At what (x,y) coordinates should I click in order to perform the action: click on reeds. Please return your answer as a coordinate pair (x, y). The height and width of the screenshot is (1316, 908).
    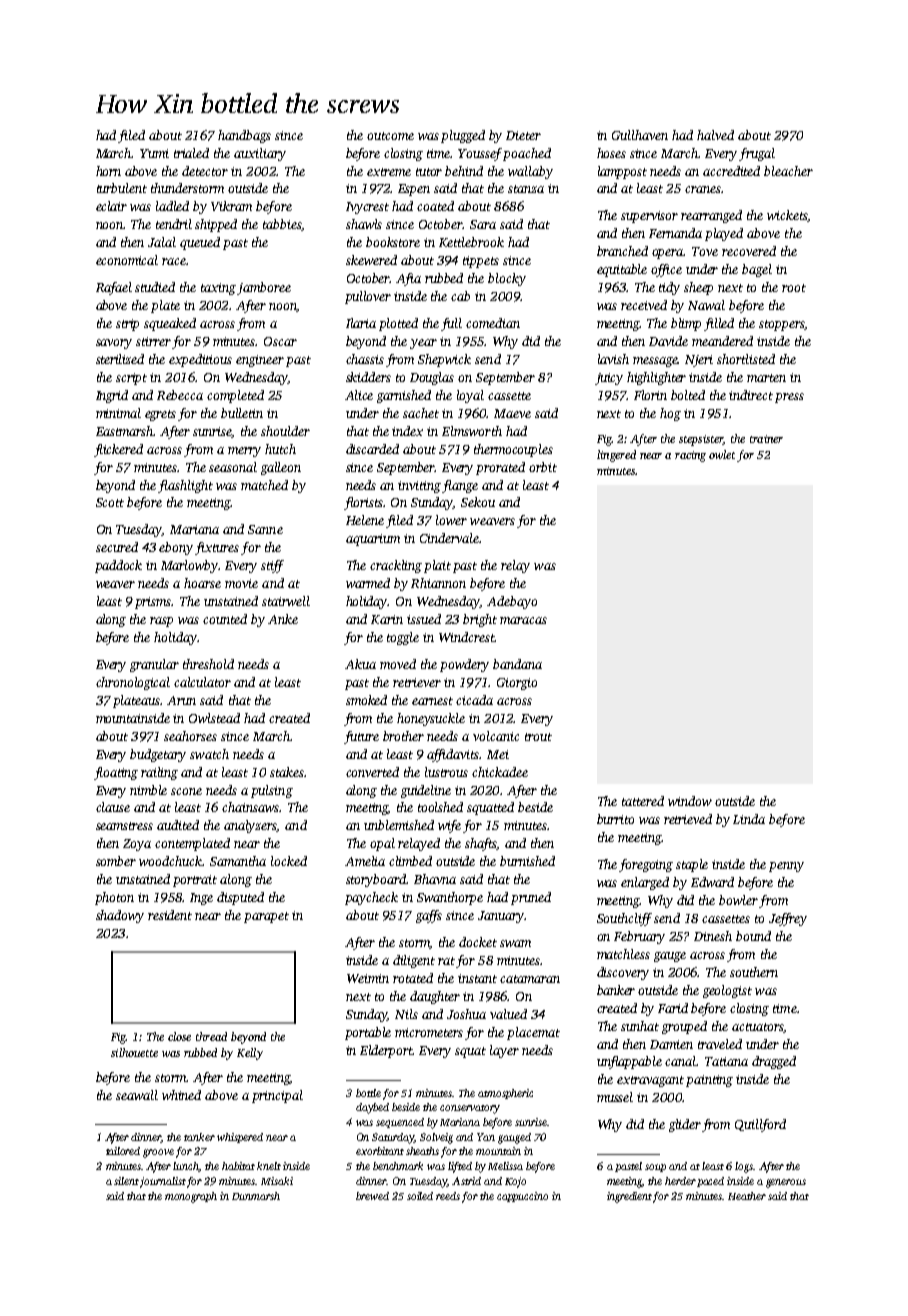
    Looking at the image, I should click on (448, 1196).
